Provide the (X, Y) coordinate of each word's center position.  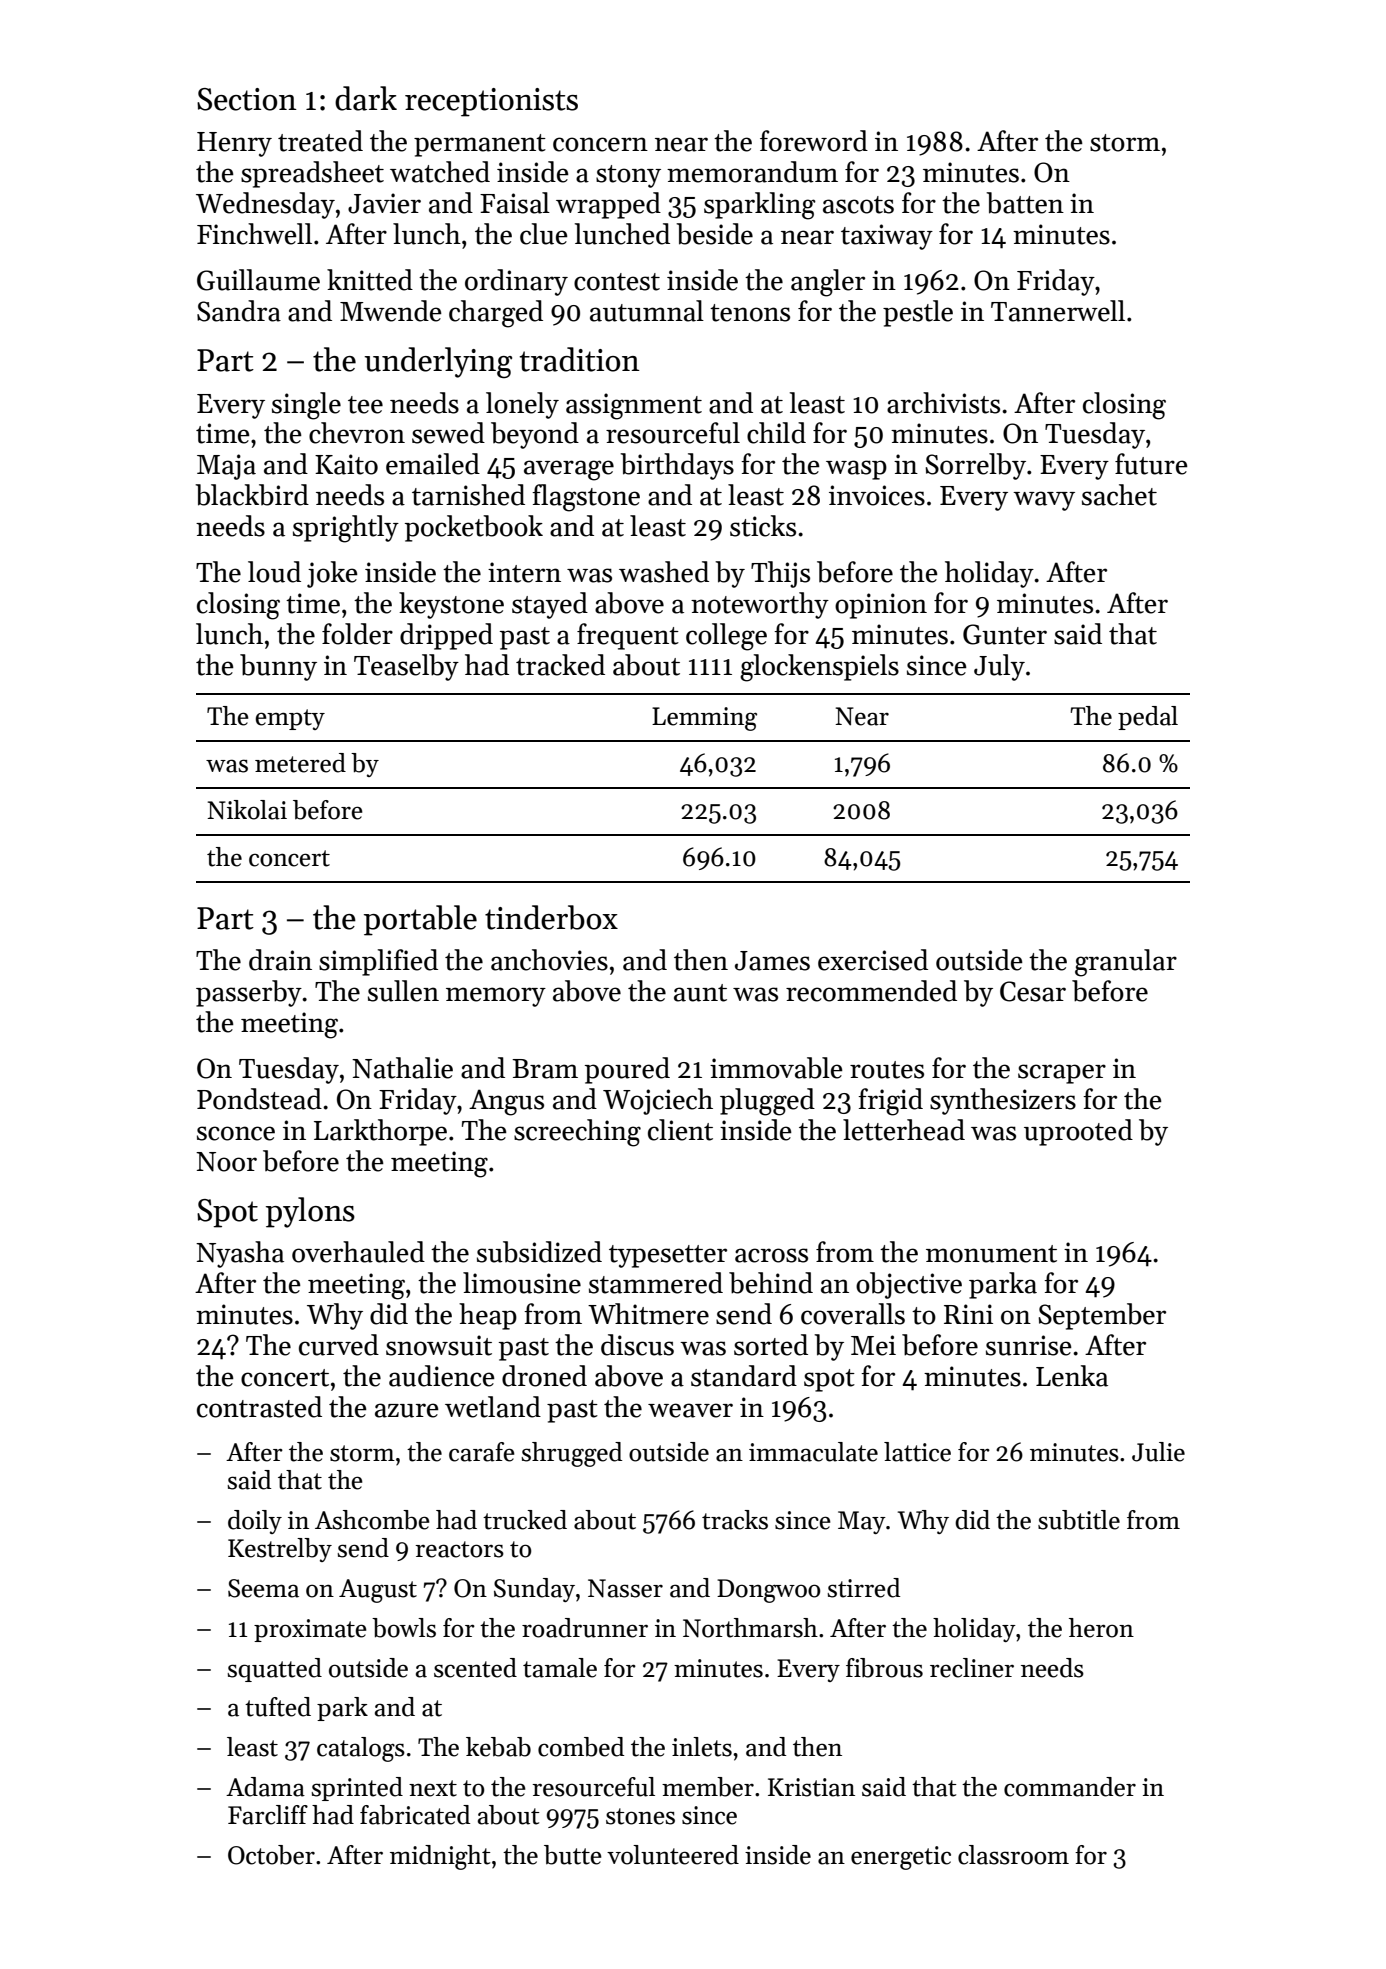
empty (290, 719)
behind (771, 1283)
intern (524, 572)
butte (573, 1855)
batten (1025, 203)
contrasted (259, 1407)
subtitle (1079, 1520)
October (271, 1855)
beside (714, 234)
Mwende (391, 311)
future (1151, 464)
